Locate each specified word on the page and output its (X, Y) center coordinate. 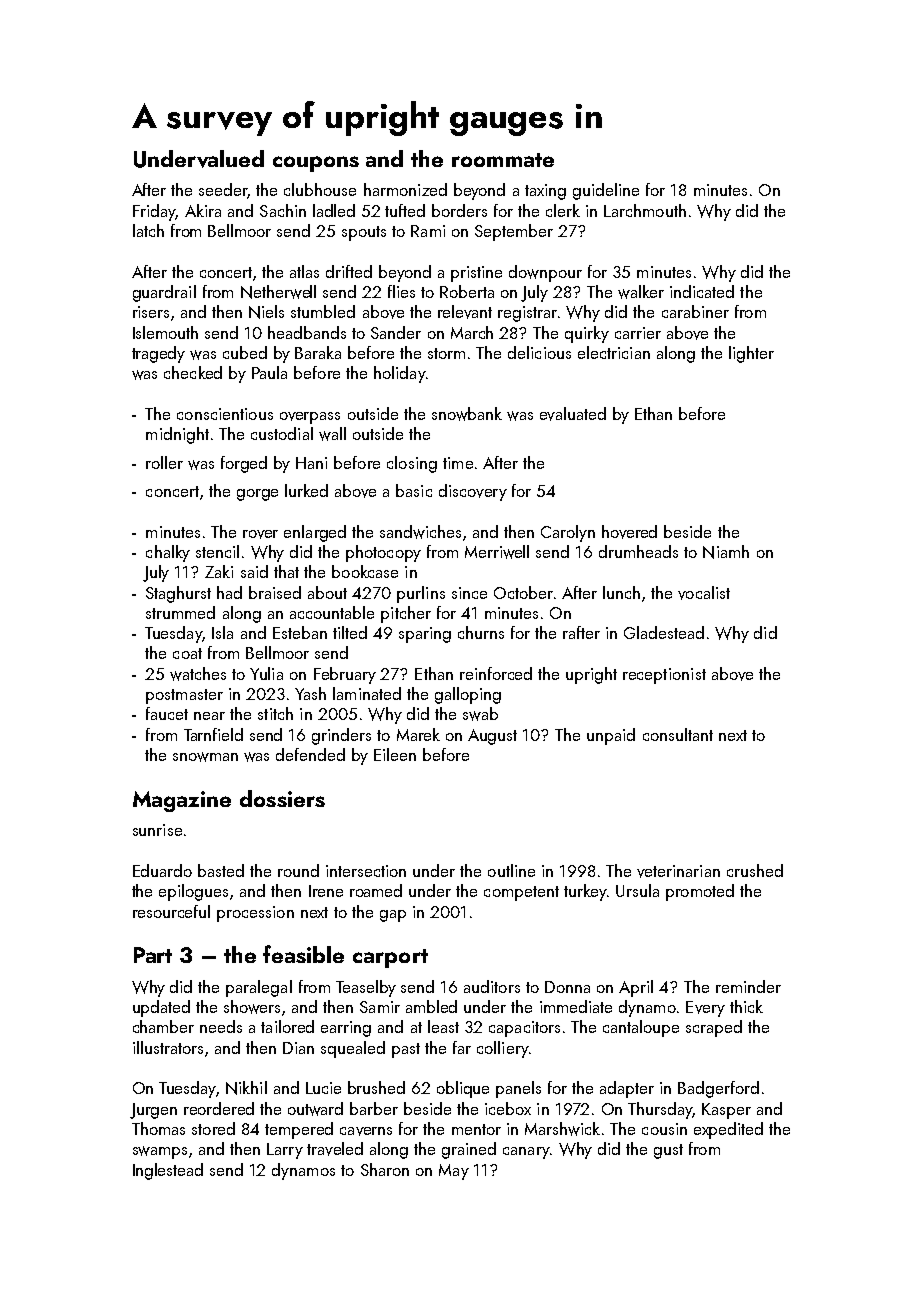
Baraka (318, 352)
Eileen (395, 754)
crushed (755, 870)
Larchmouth (645, 210)
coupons (316, 164)
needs (221, 1026)
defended (310, 754)
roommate (503, 160)
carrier (638, 333)
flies (401, 291)
